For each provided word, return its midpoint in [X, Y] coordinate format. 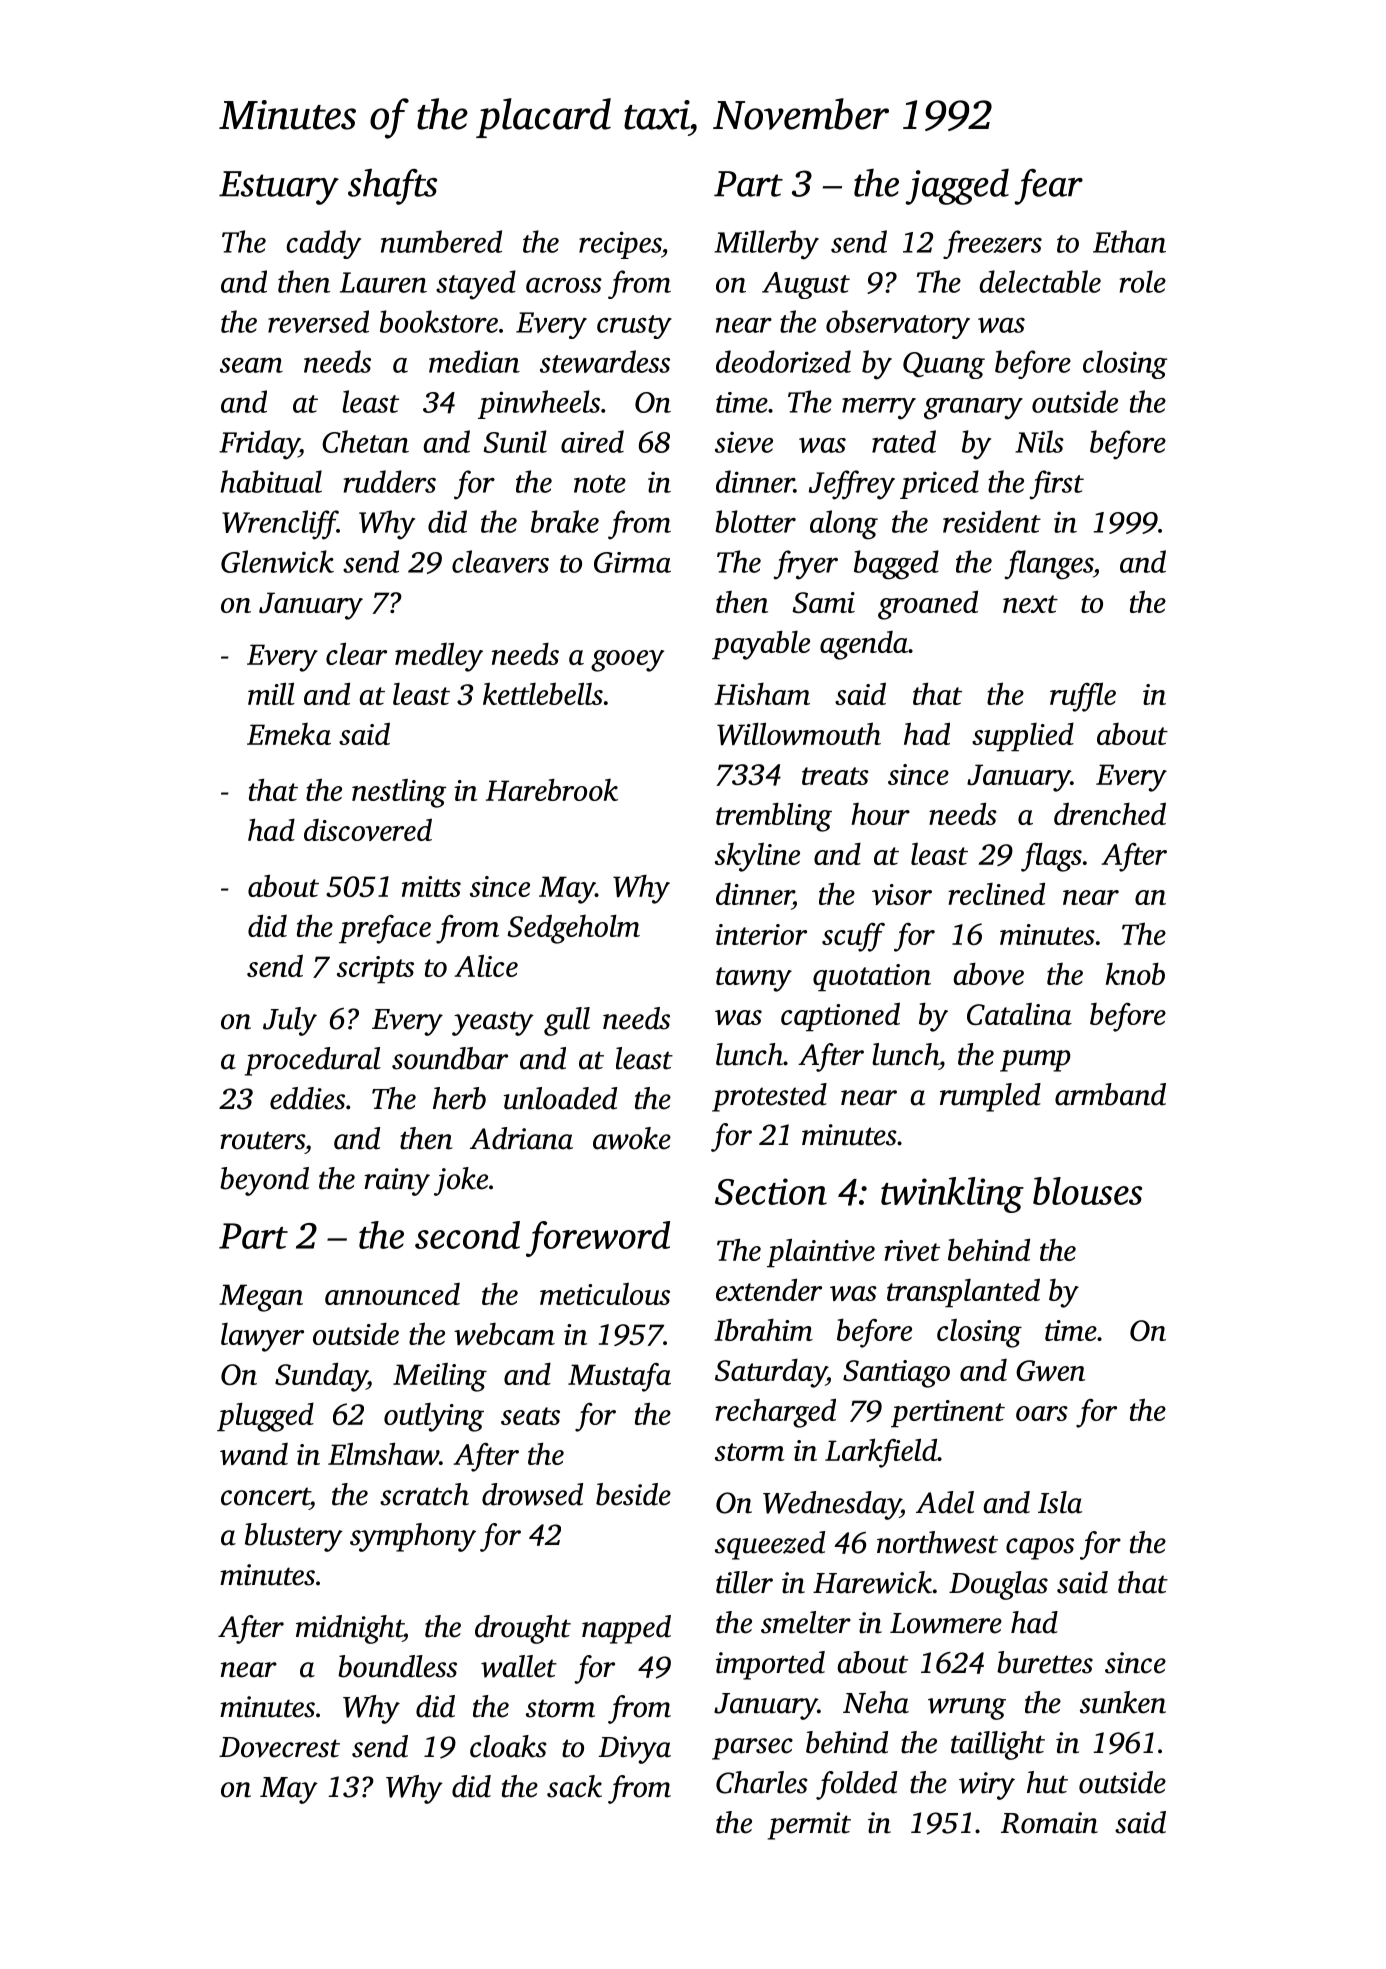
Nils [1039, 441]
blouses [1087, 1191]
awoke [632, 1138]
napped [626, 1629]
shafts [392, 186]
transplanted [963, 1293]
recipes [620, 245]
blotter [755, 521]
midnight [349, 1629]
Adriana [521, 1138]
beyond [264, 1181]
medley [439, 657]
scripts [375, 970]
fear [1048, 187]
